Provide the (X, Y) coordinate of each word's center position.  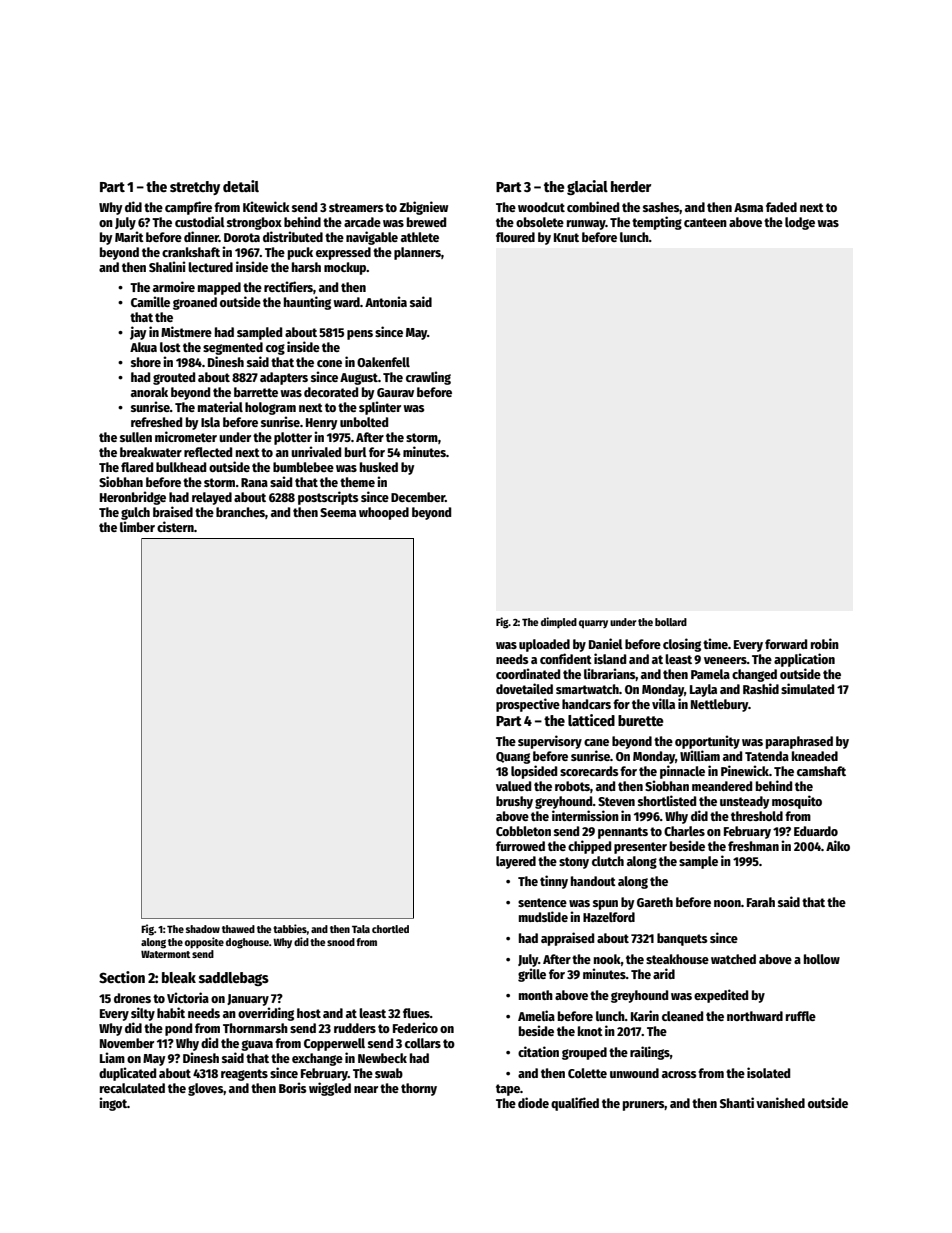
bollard (671, 622)
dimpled (559, 622)
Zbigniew (423, 208)
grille (532, 975)
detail (241, 186)
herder (631, 186)
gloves (206, 1089)
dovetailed (524, 688)
